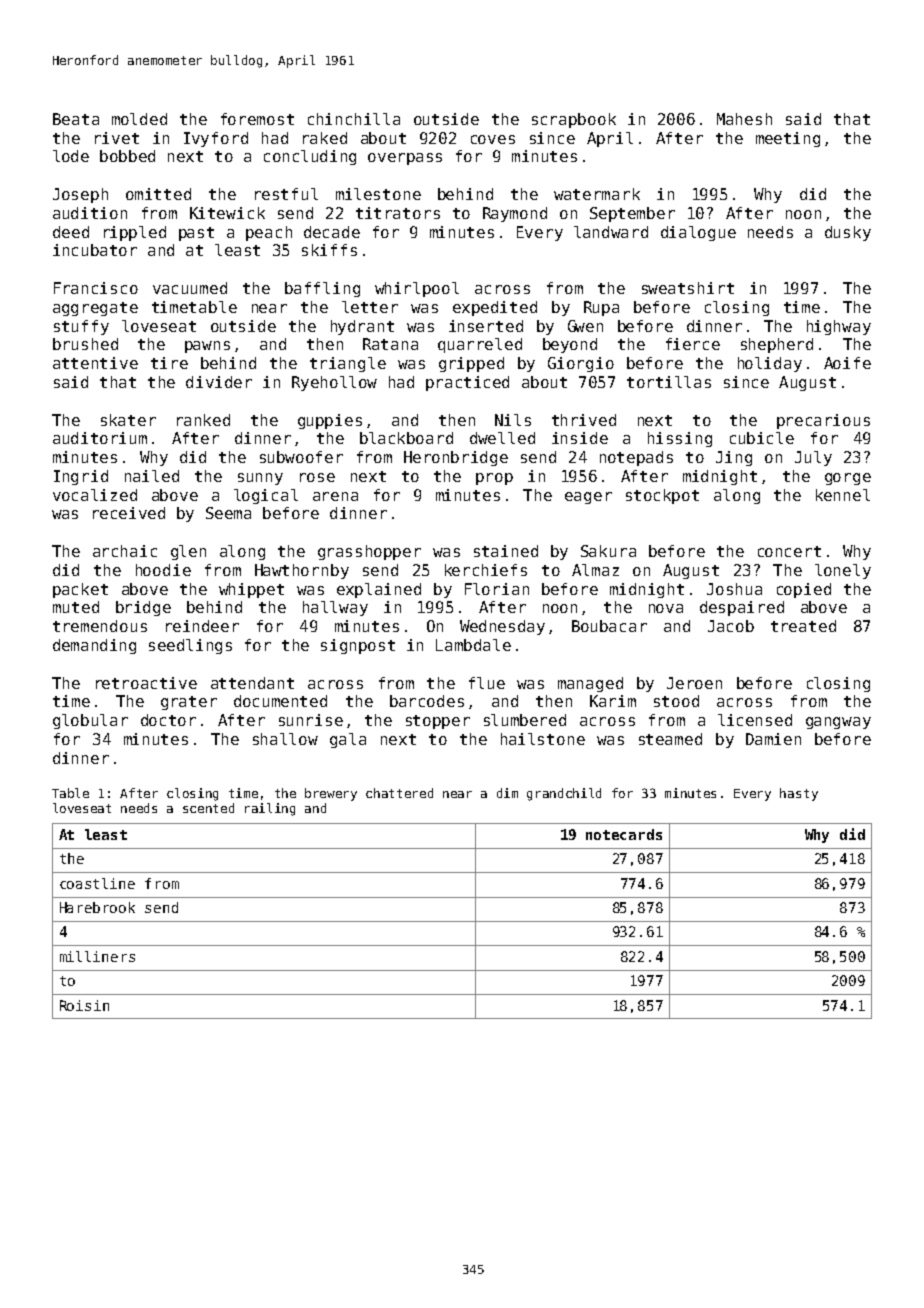  What do you see at coordinates (84, 1005) in the screenshot?
I see `Roisin` at bounding box center [84, 1005].
